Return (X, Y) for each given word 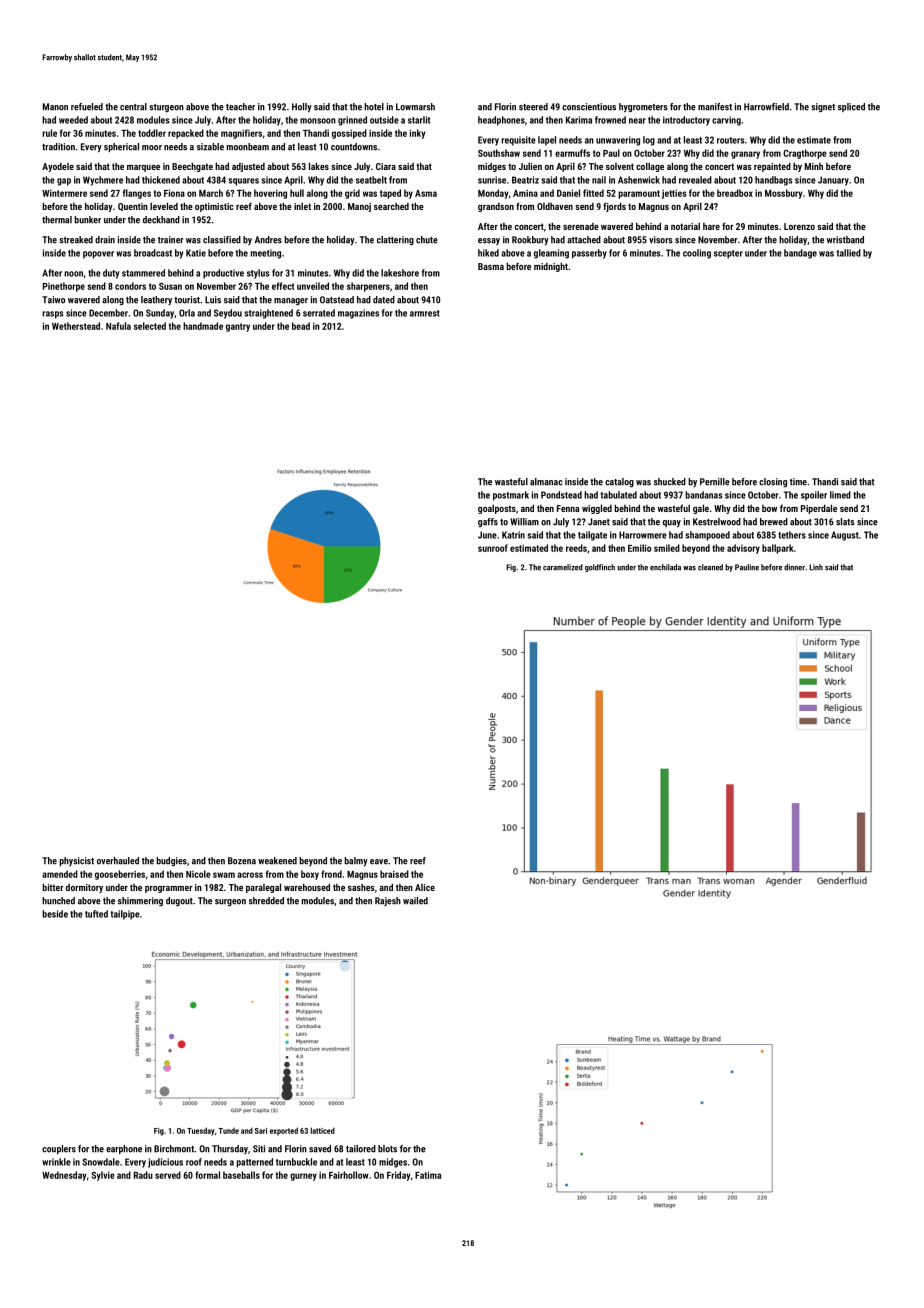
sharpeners (368, 287)
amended (60, 874)
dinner (794, 567)
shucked (670, 482)
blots (387, 1149)
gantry (238, 327)
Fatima (428, 1175)
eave (379, 862)
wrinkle (56, 1162)
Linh (816, 567)
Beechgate (192, 167)
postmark (511, 496)
